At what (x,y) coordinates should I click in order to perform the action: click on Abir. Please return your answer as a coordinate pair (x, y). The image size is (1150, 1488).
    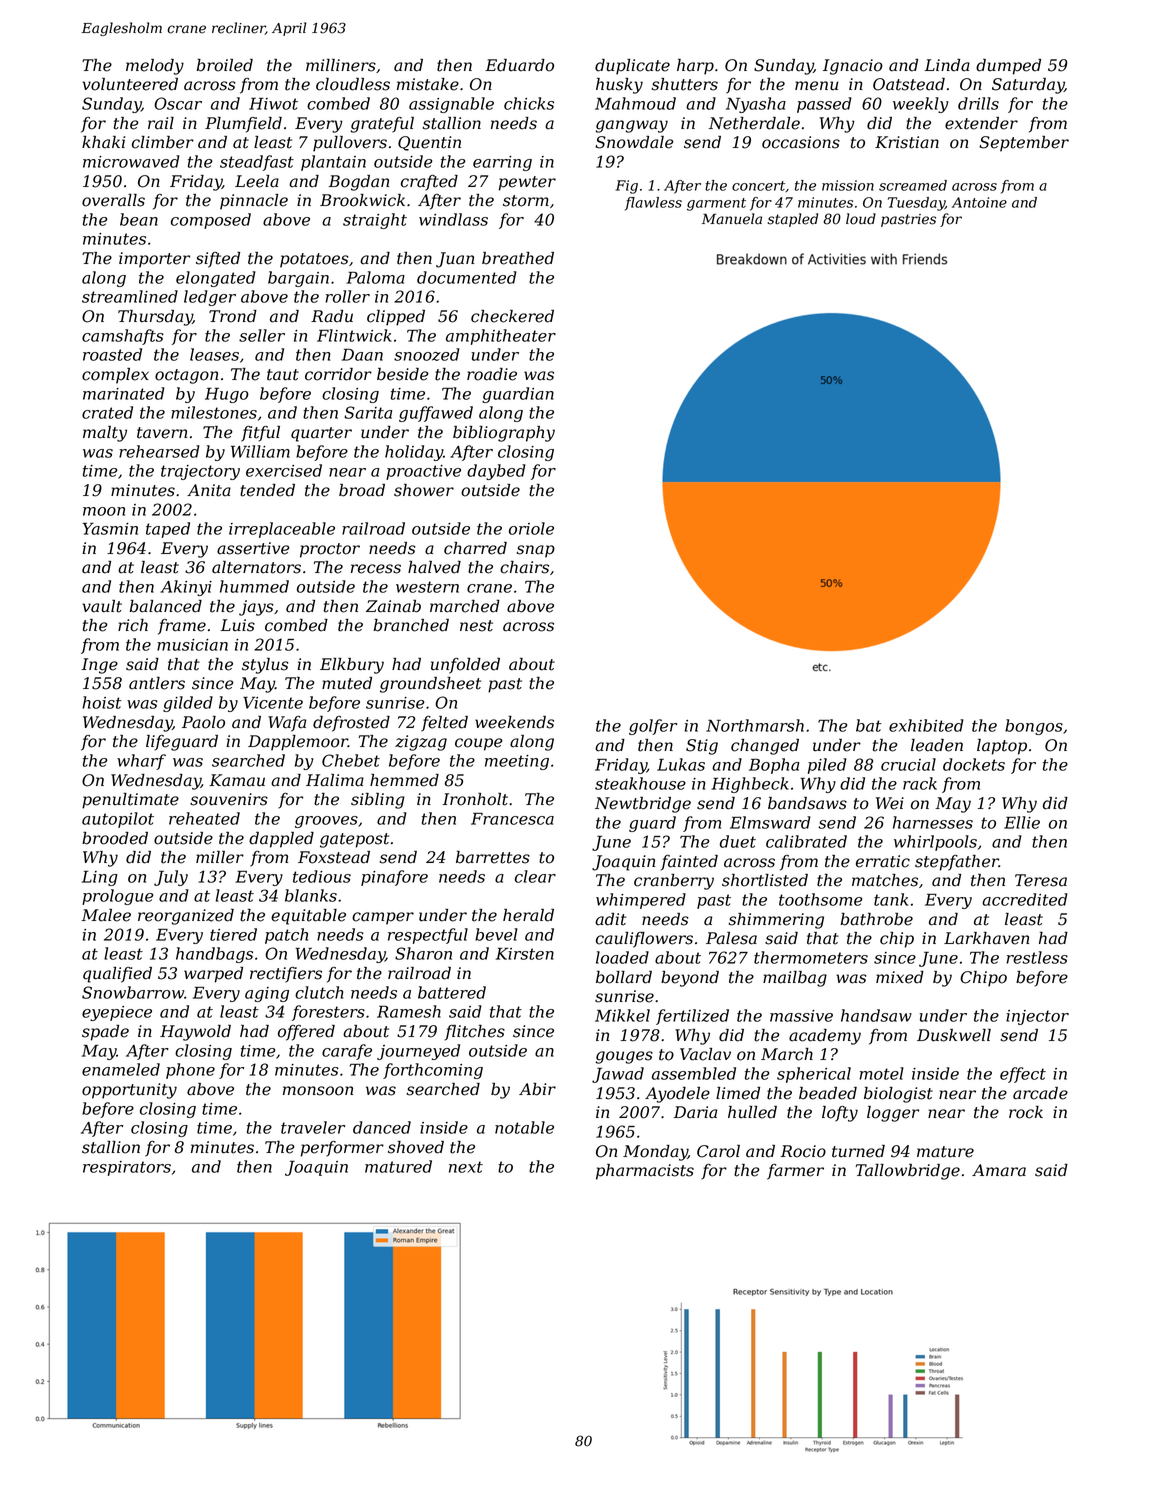
    Looking at the image, I should click on (537, 1089).
